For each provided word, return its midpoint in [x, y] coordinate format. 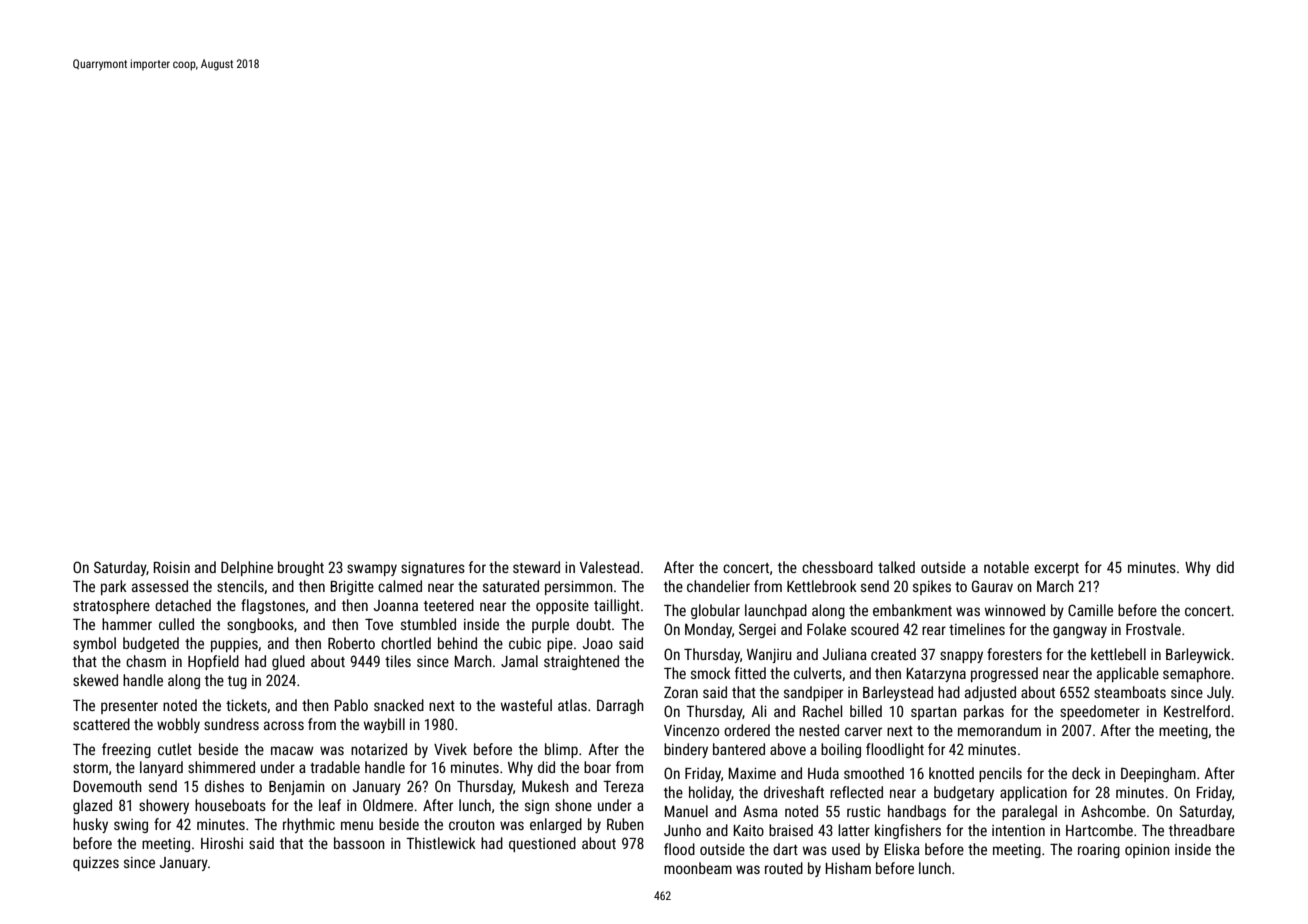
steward [536, 567]
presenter [129, 707]
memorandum [999, 730]
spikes [932, 587]
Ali [759, 711]
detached [183, 605]
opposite [562, 607]
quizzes [96, 864]
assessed [160, 586]
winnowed [1015, 610]
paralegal [1029, 812]
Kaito [749, 830]
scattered [101, 724]
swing [131, 826]
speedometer [1100, 712]
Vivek [450, 749]
